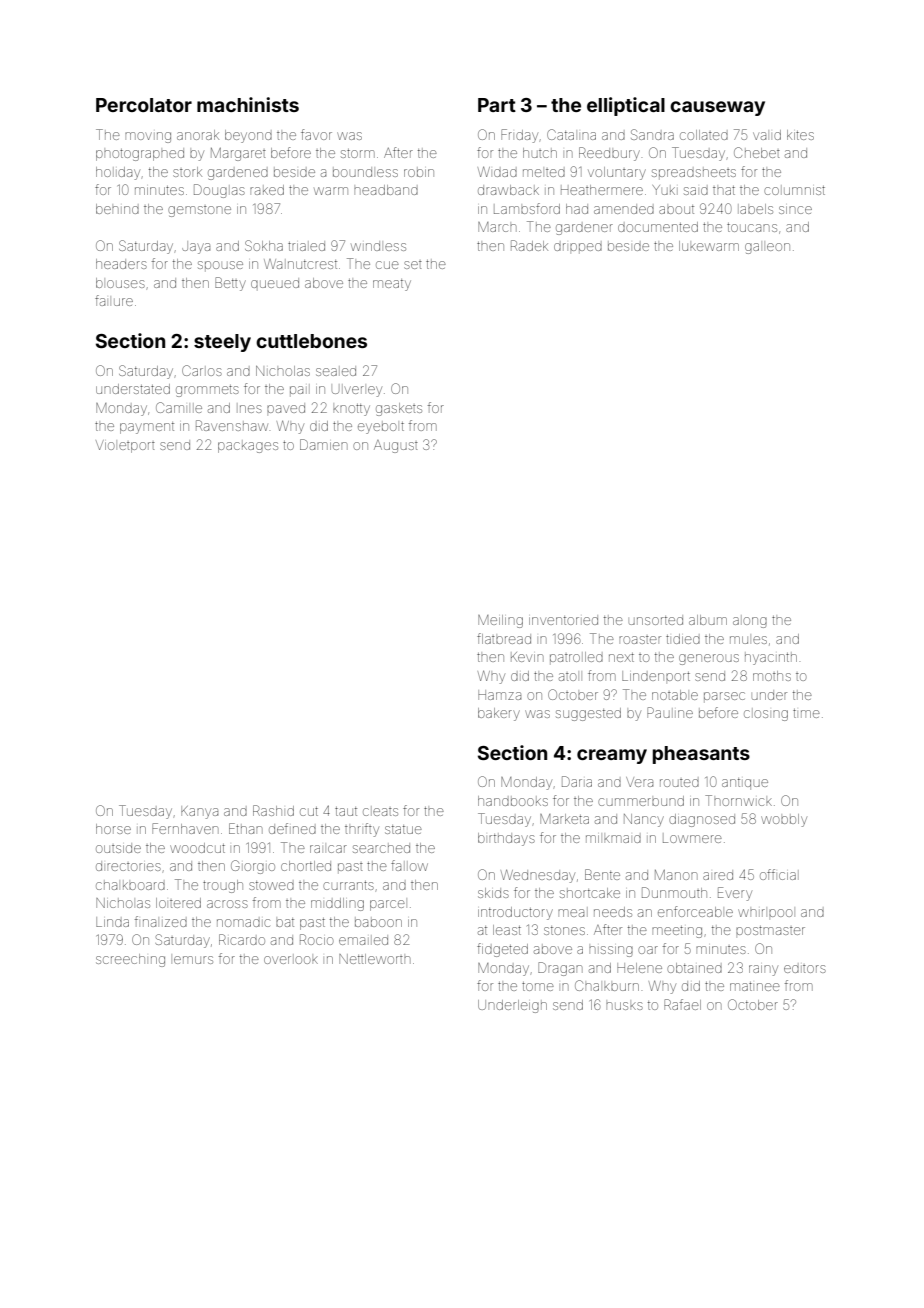 The image size is (924, 1308). Describe the element at coordinates (502, 950) in the screenshot. I see `fidgeted` at that location.
